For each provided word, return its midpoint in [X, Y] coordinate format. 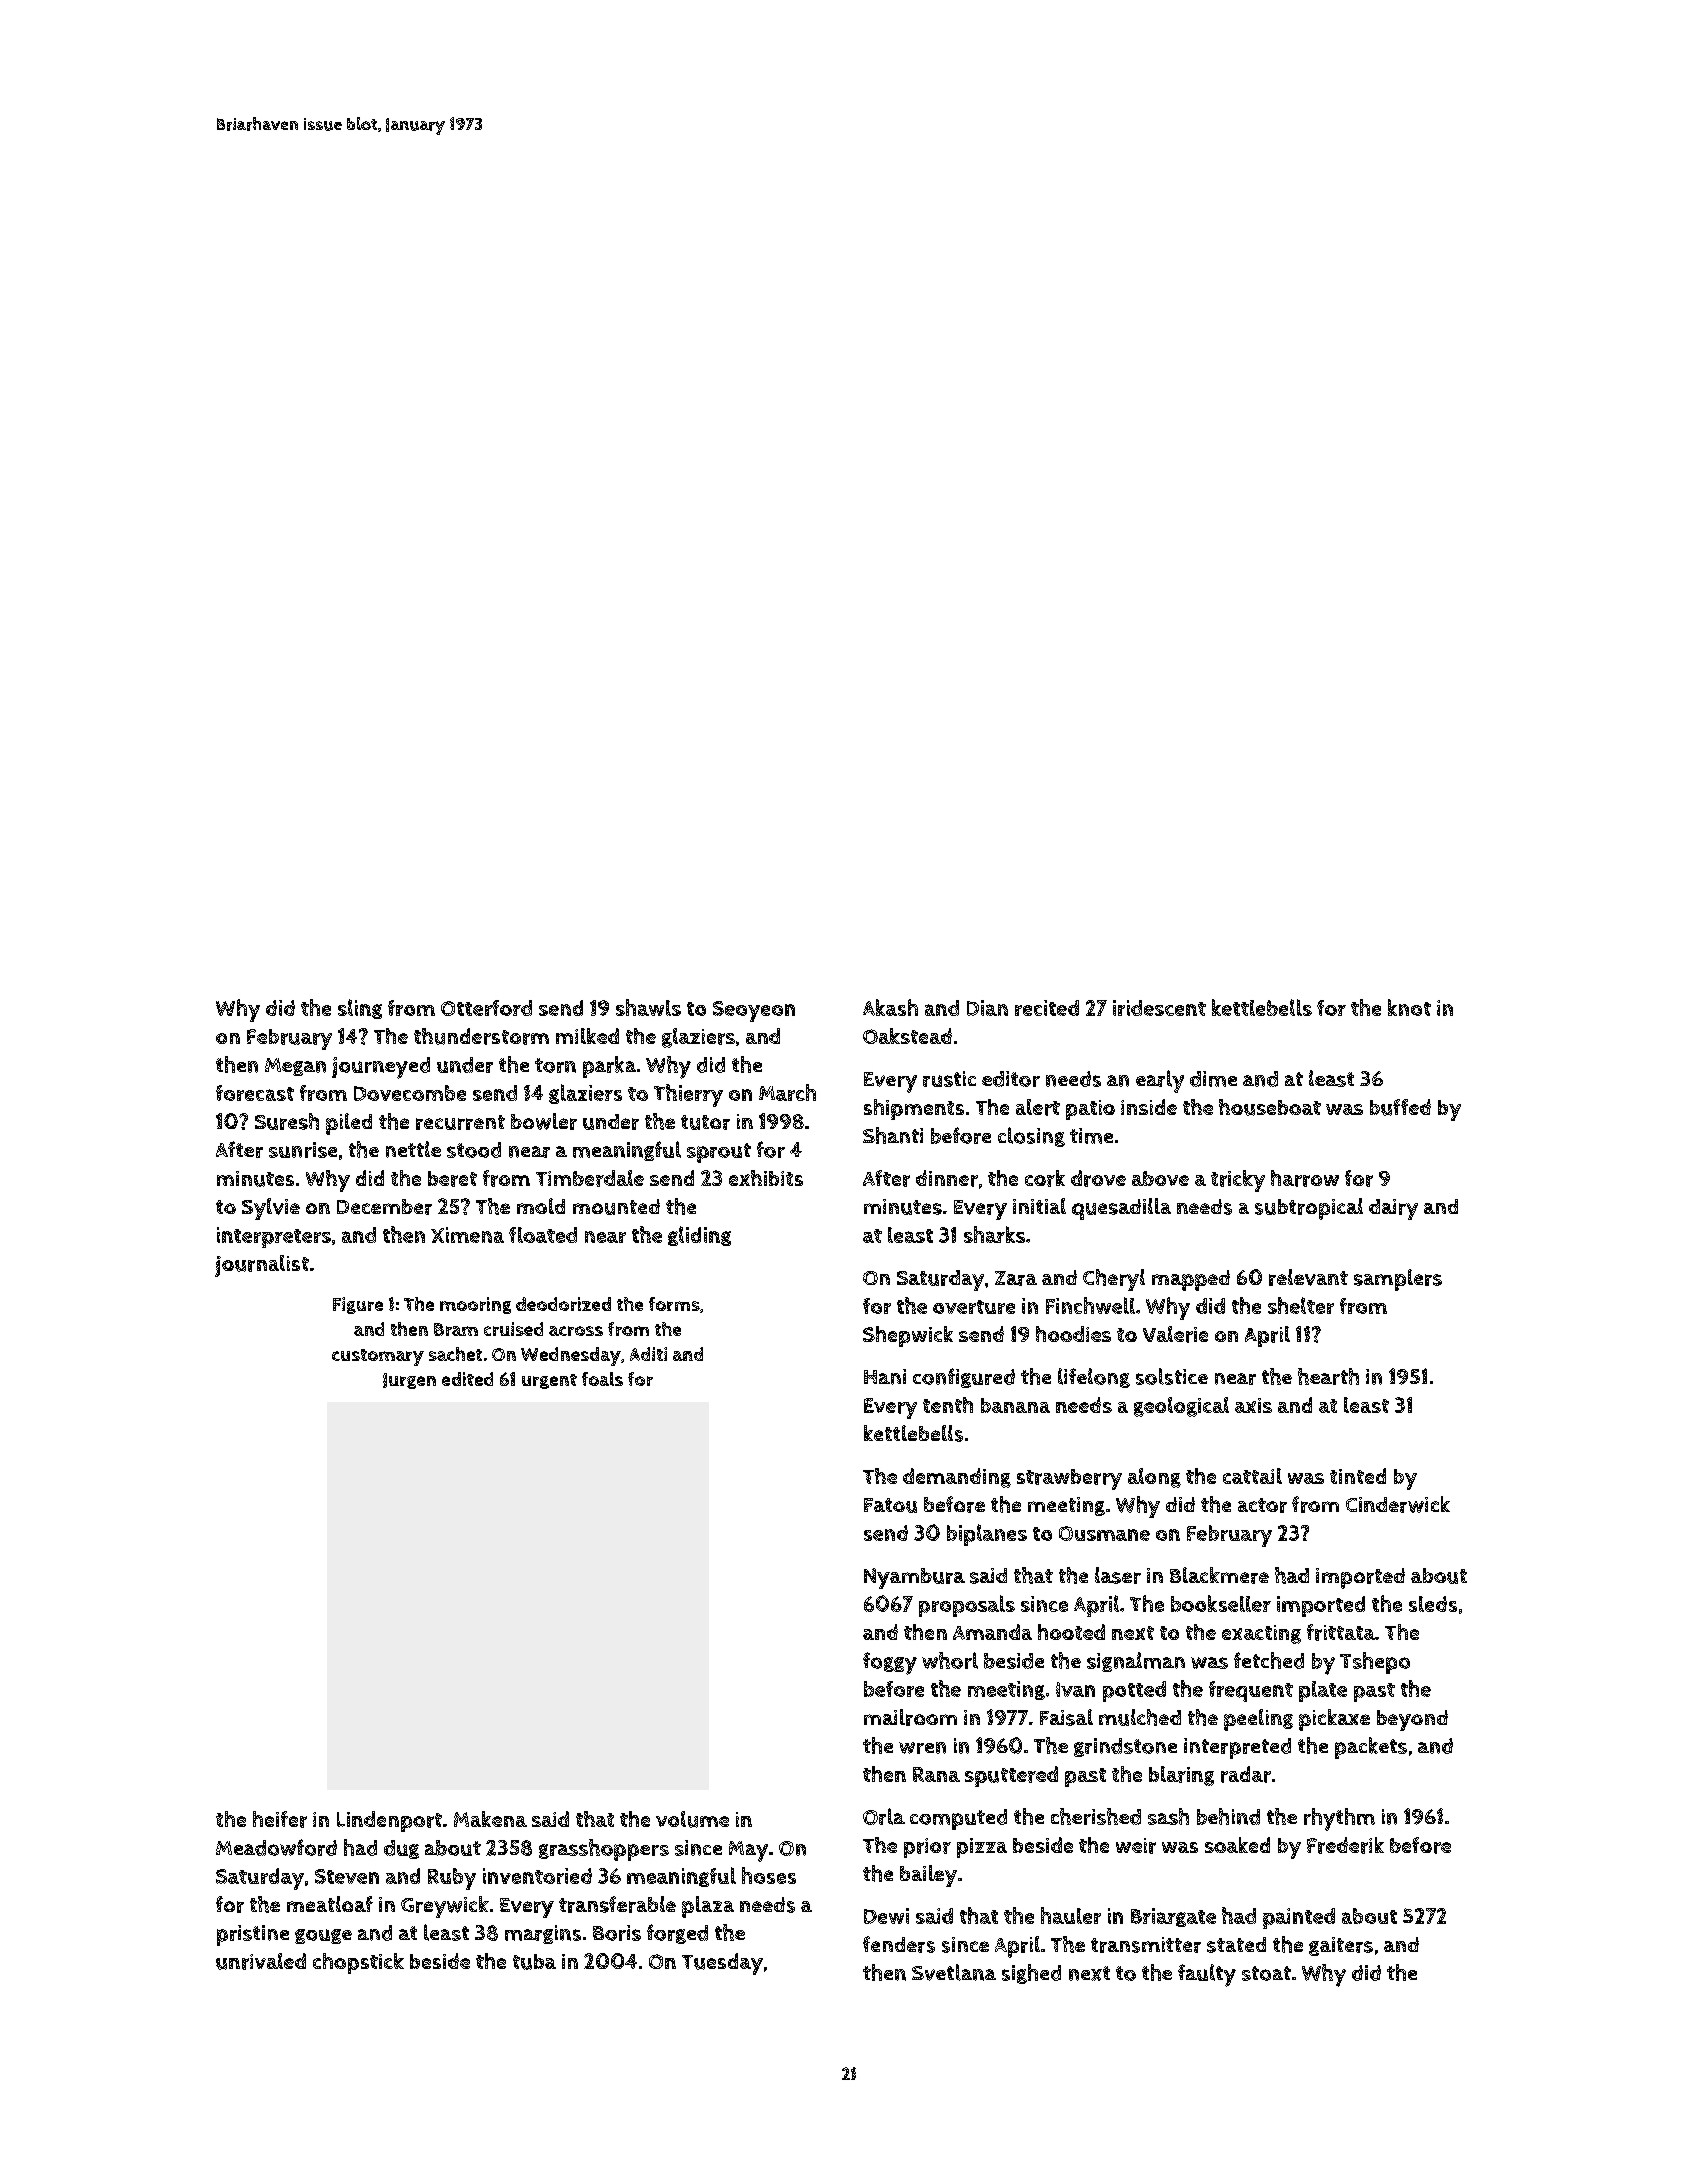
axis [1253, 1405]
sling [360, 1009]
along [1154, 1478]
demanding [957, 1478]
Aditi [648, 1354]
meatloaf [330, 1904]
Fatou [890, 1505]
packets [1371, 1748]
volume [692, 1819]
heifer [280, 1819]
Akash [890, 1007]
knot [1409, 1007]
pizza [982, 1848]
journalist [262, 1266]
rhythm [1339, 1819]
